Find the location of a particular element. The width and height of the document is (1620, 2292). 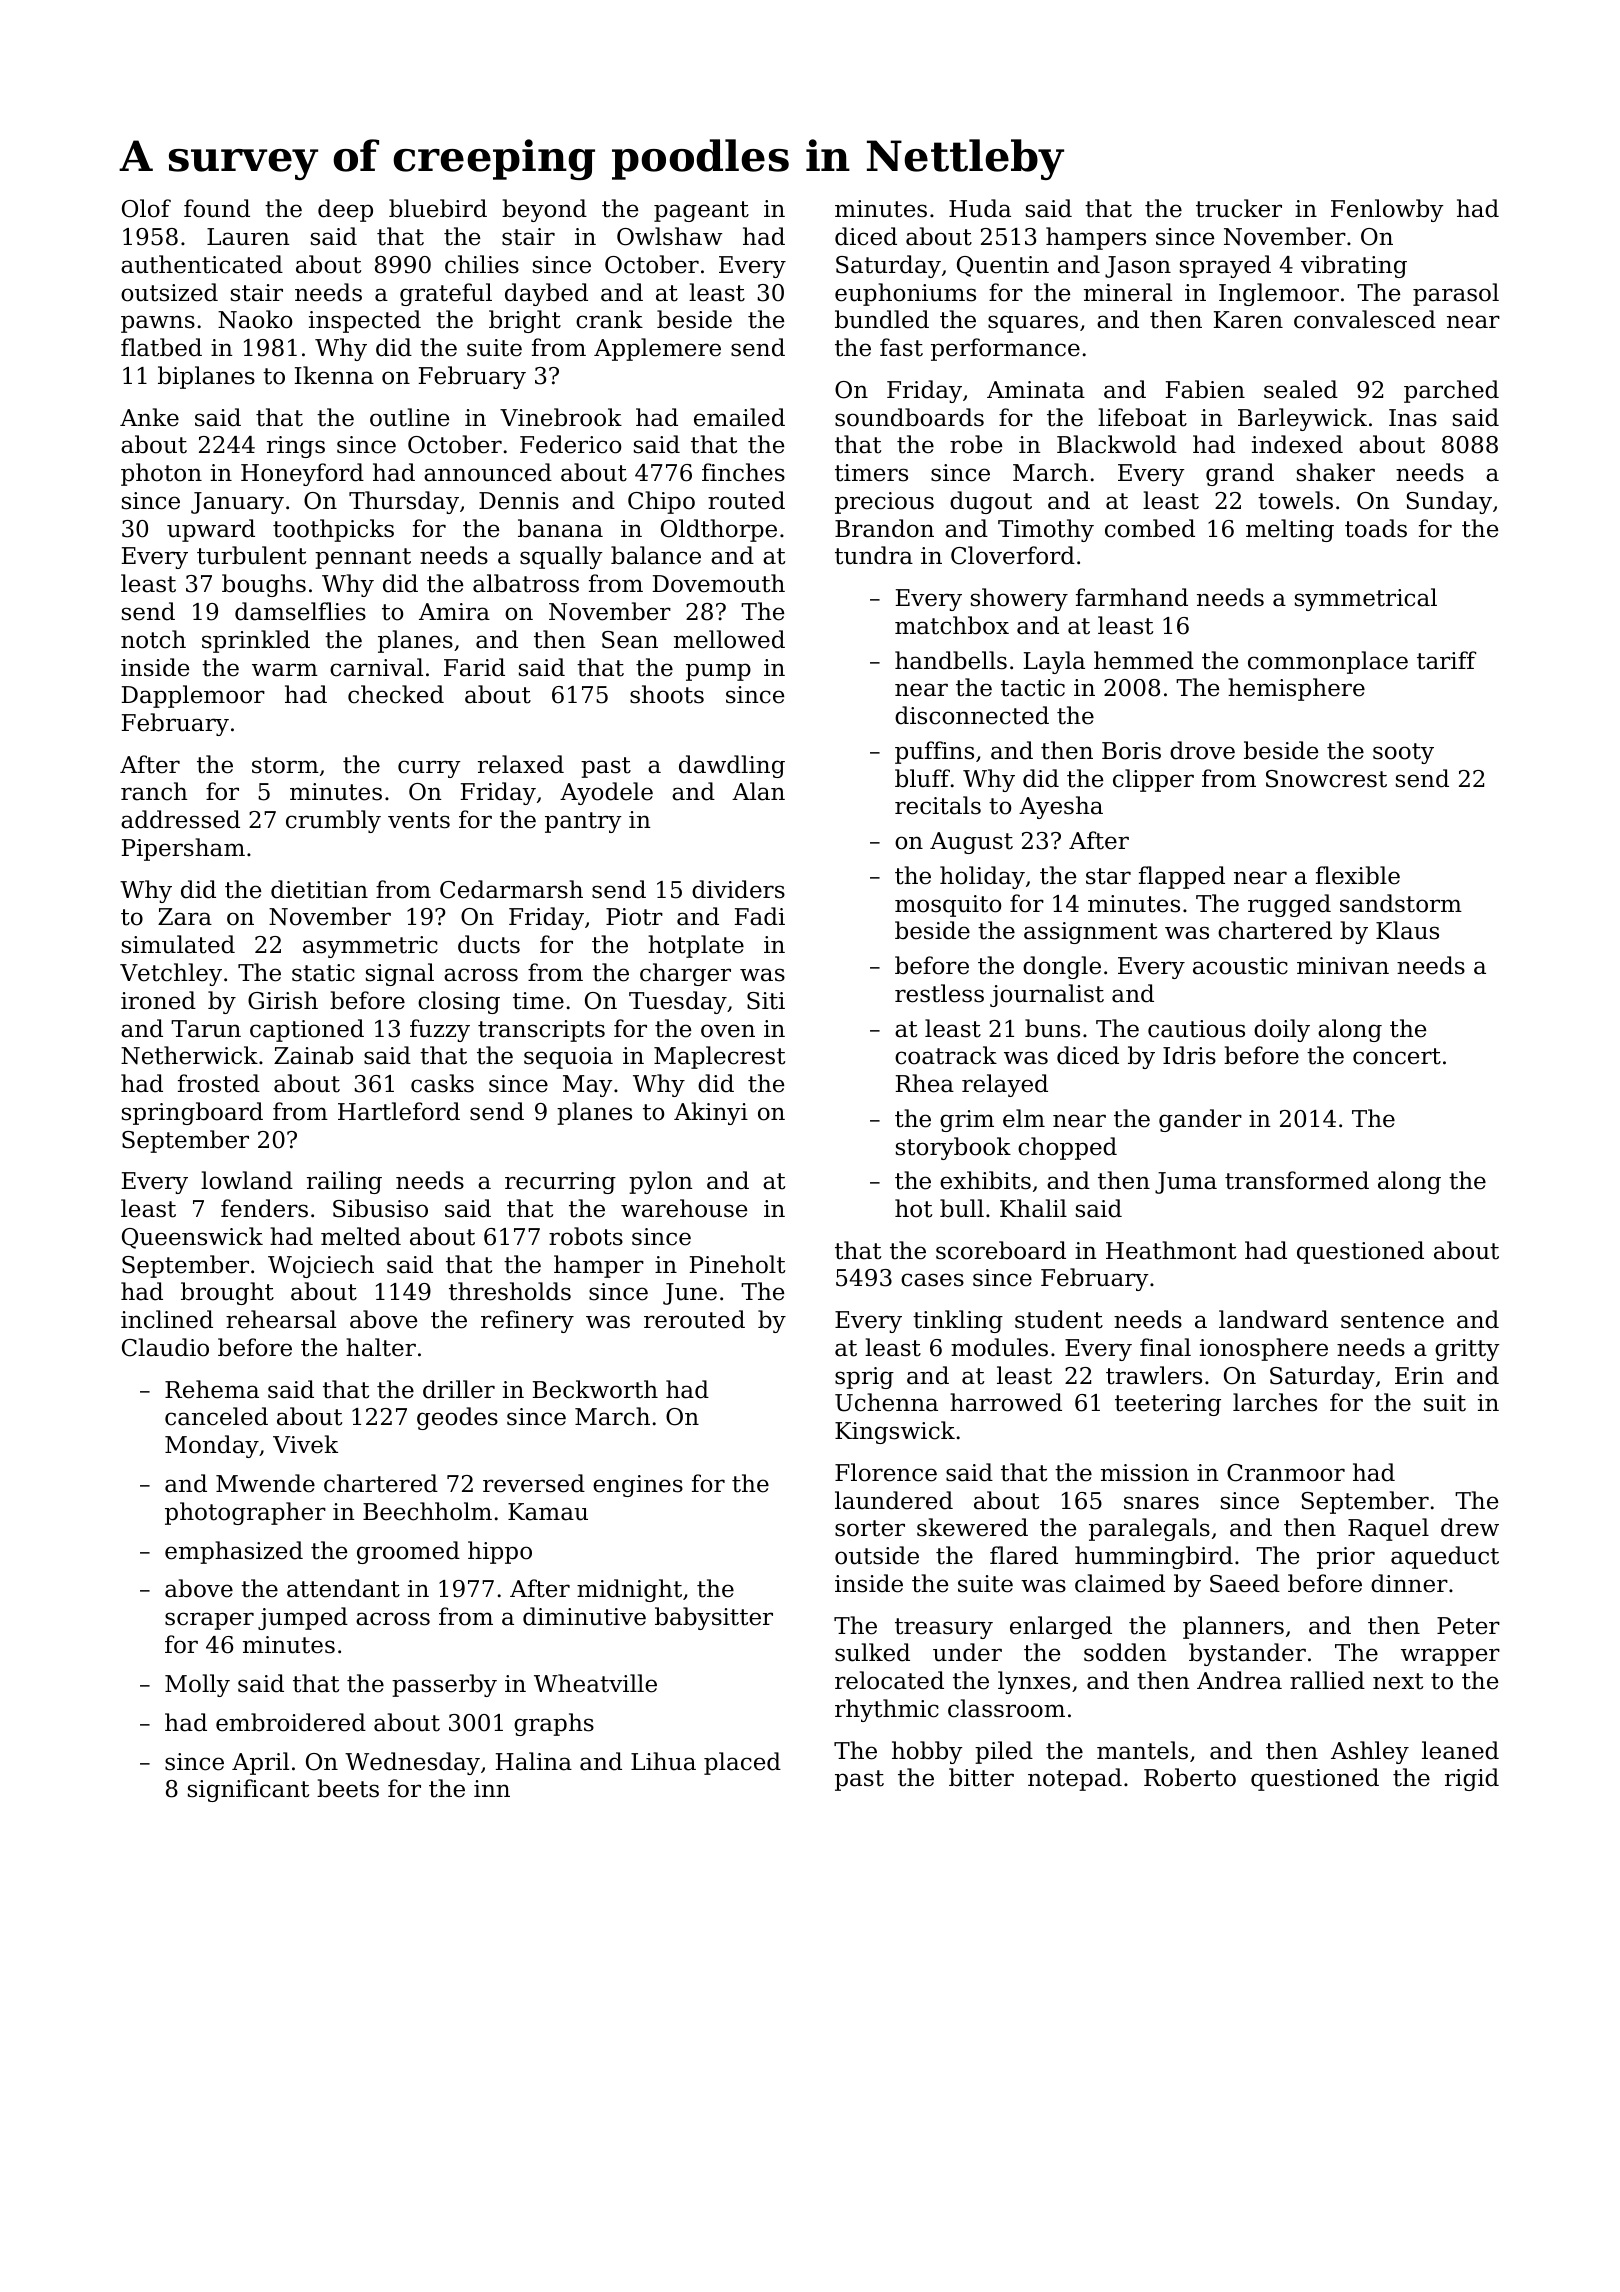

Dapplemoor is located at coordinates (193, 696).
